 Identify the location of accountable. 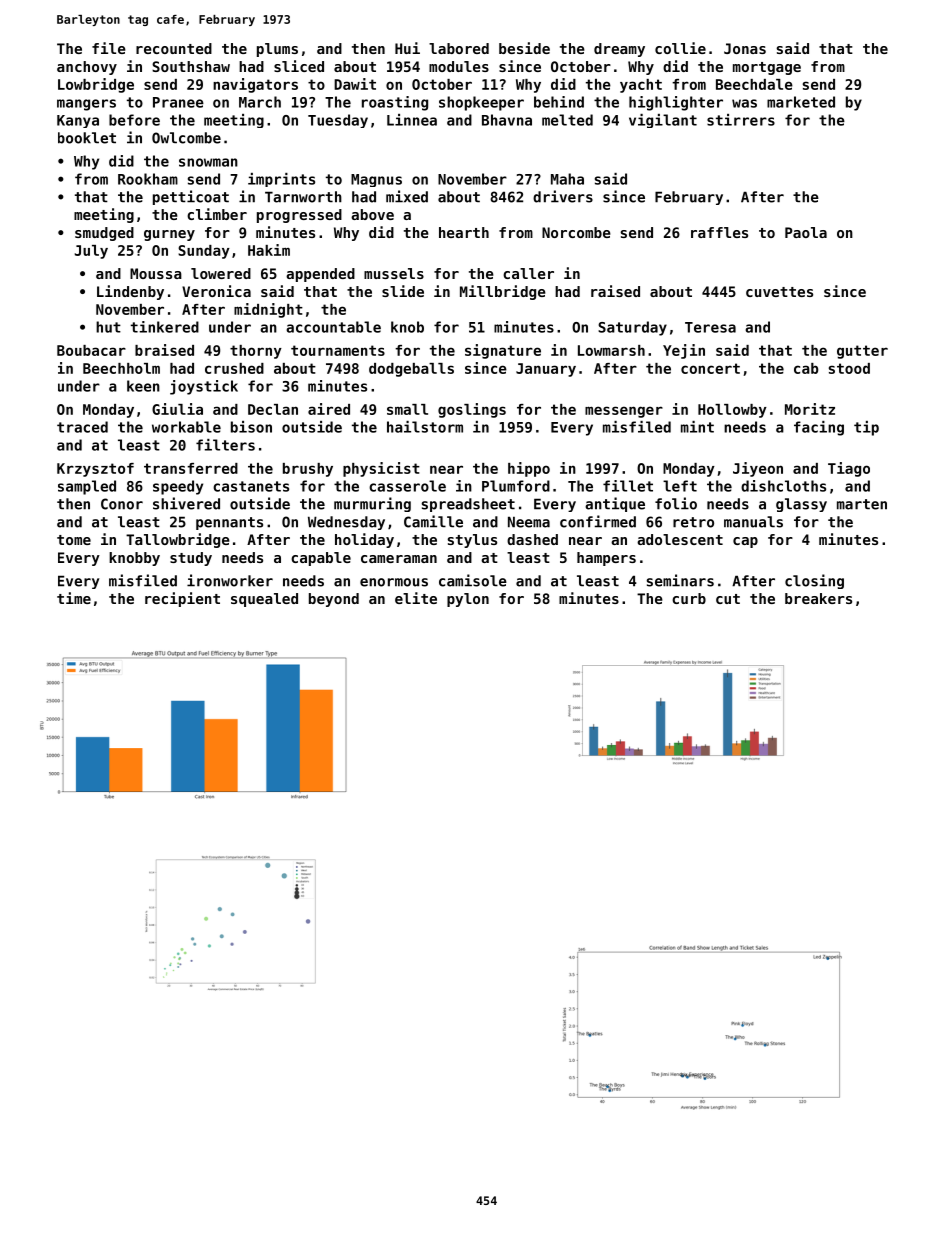
(333, 327).
